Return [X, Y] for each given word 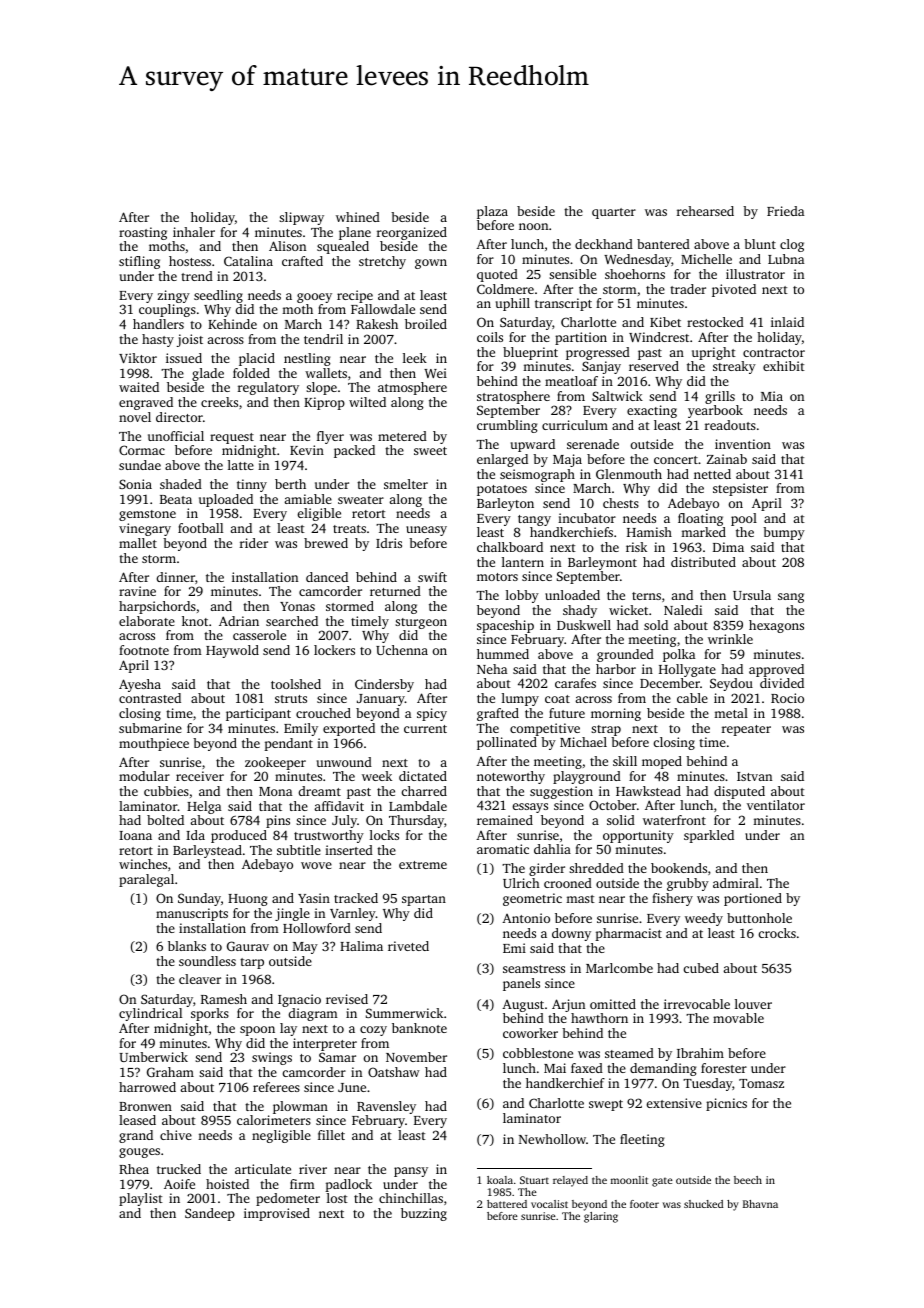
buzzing [424, 1214]
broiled [426, 324]
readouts [730, 425]
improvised [277, 1214]
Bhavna [760, 1204]
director [179, 417]
